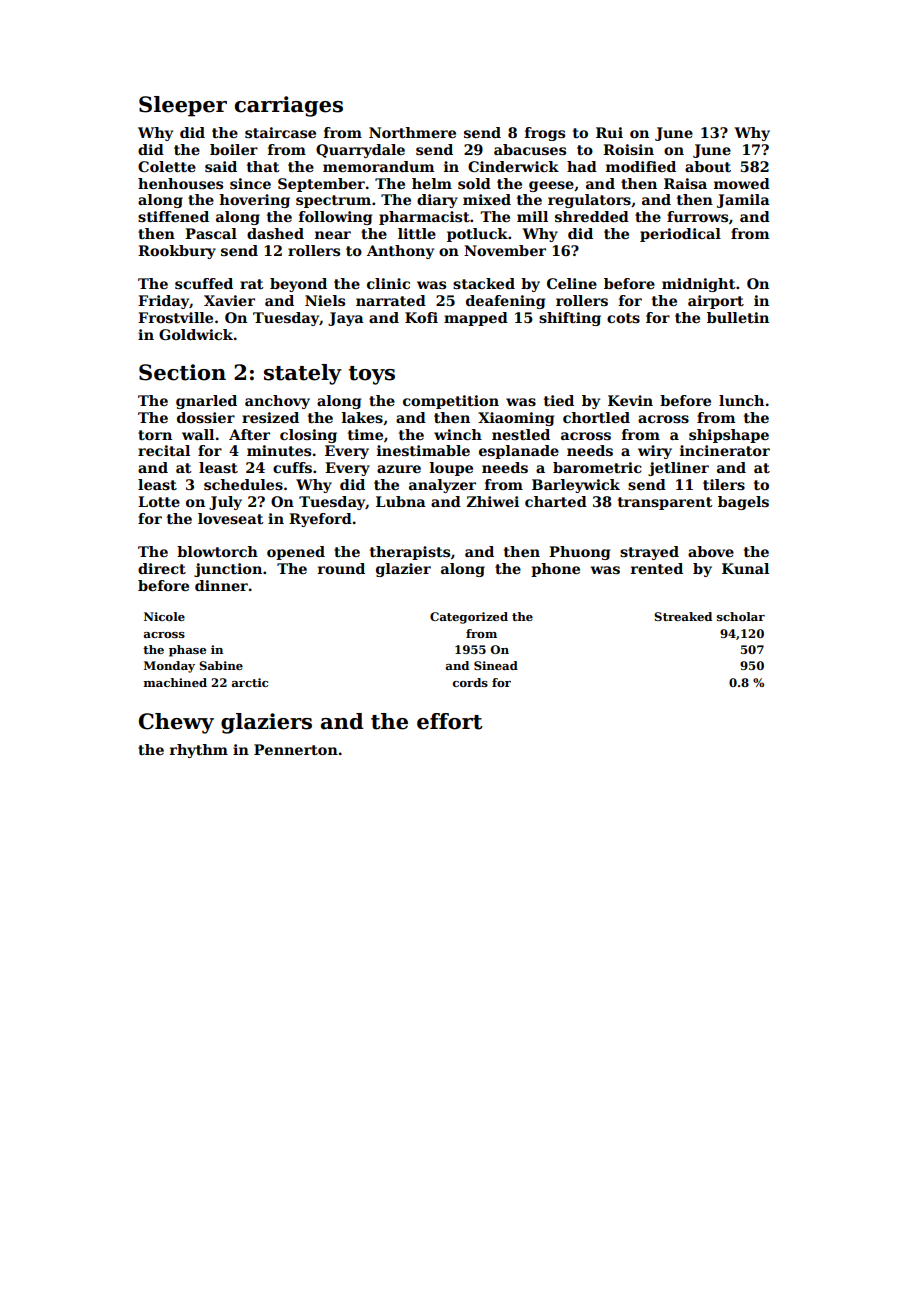 The image size is (908, 1316). What do you see at coordinates (163, 302) in the screenshot?
I see `Friday` at bounding box center [163, 302].
